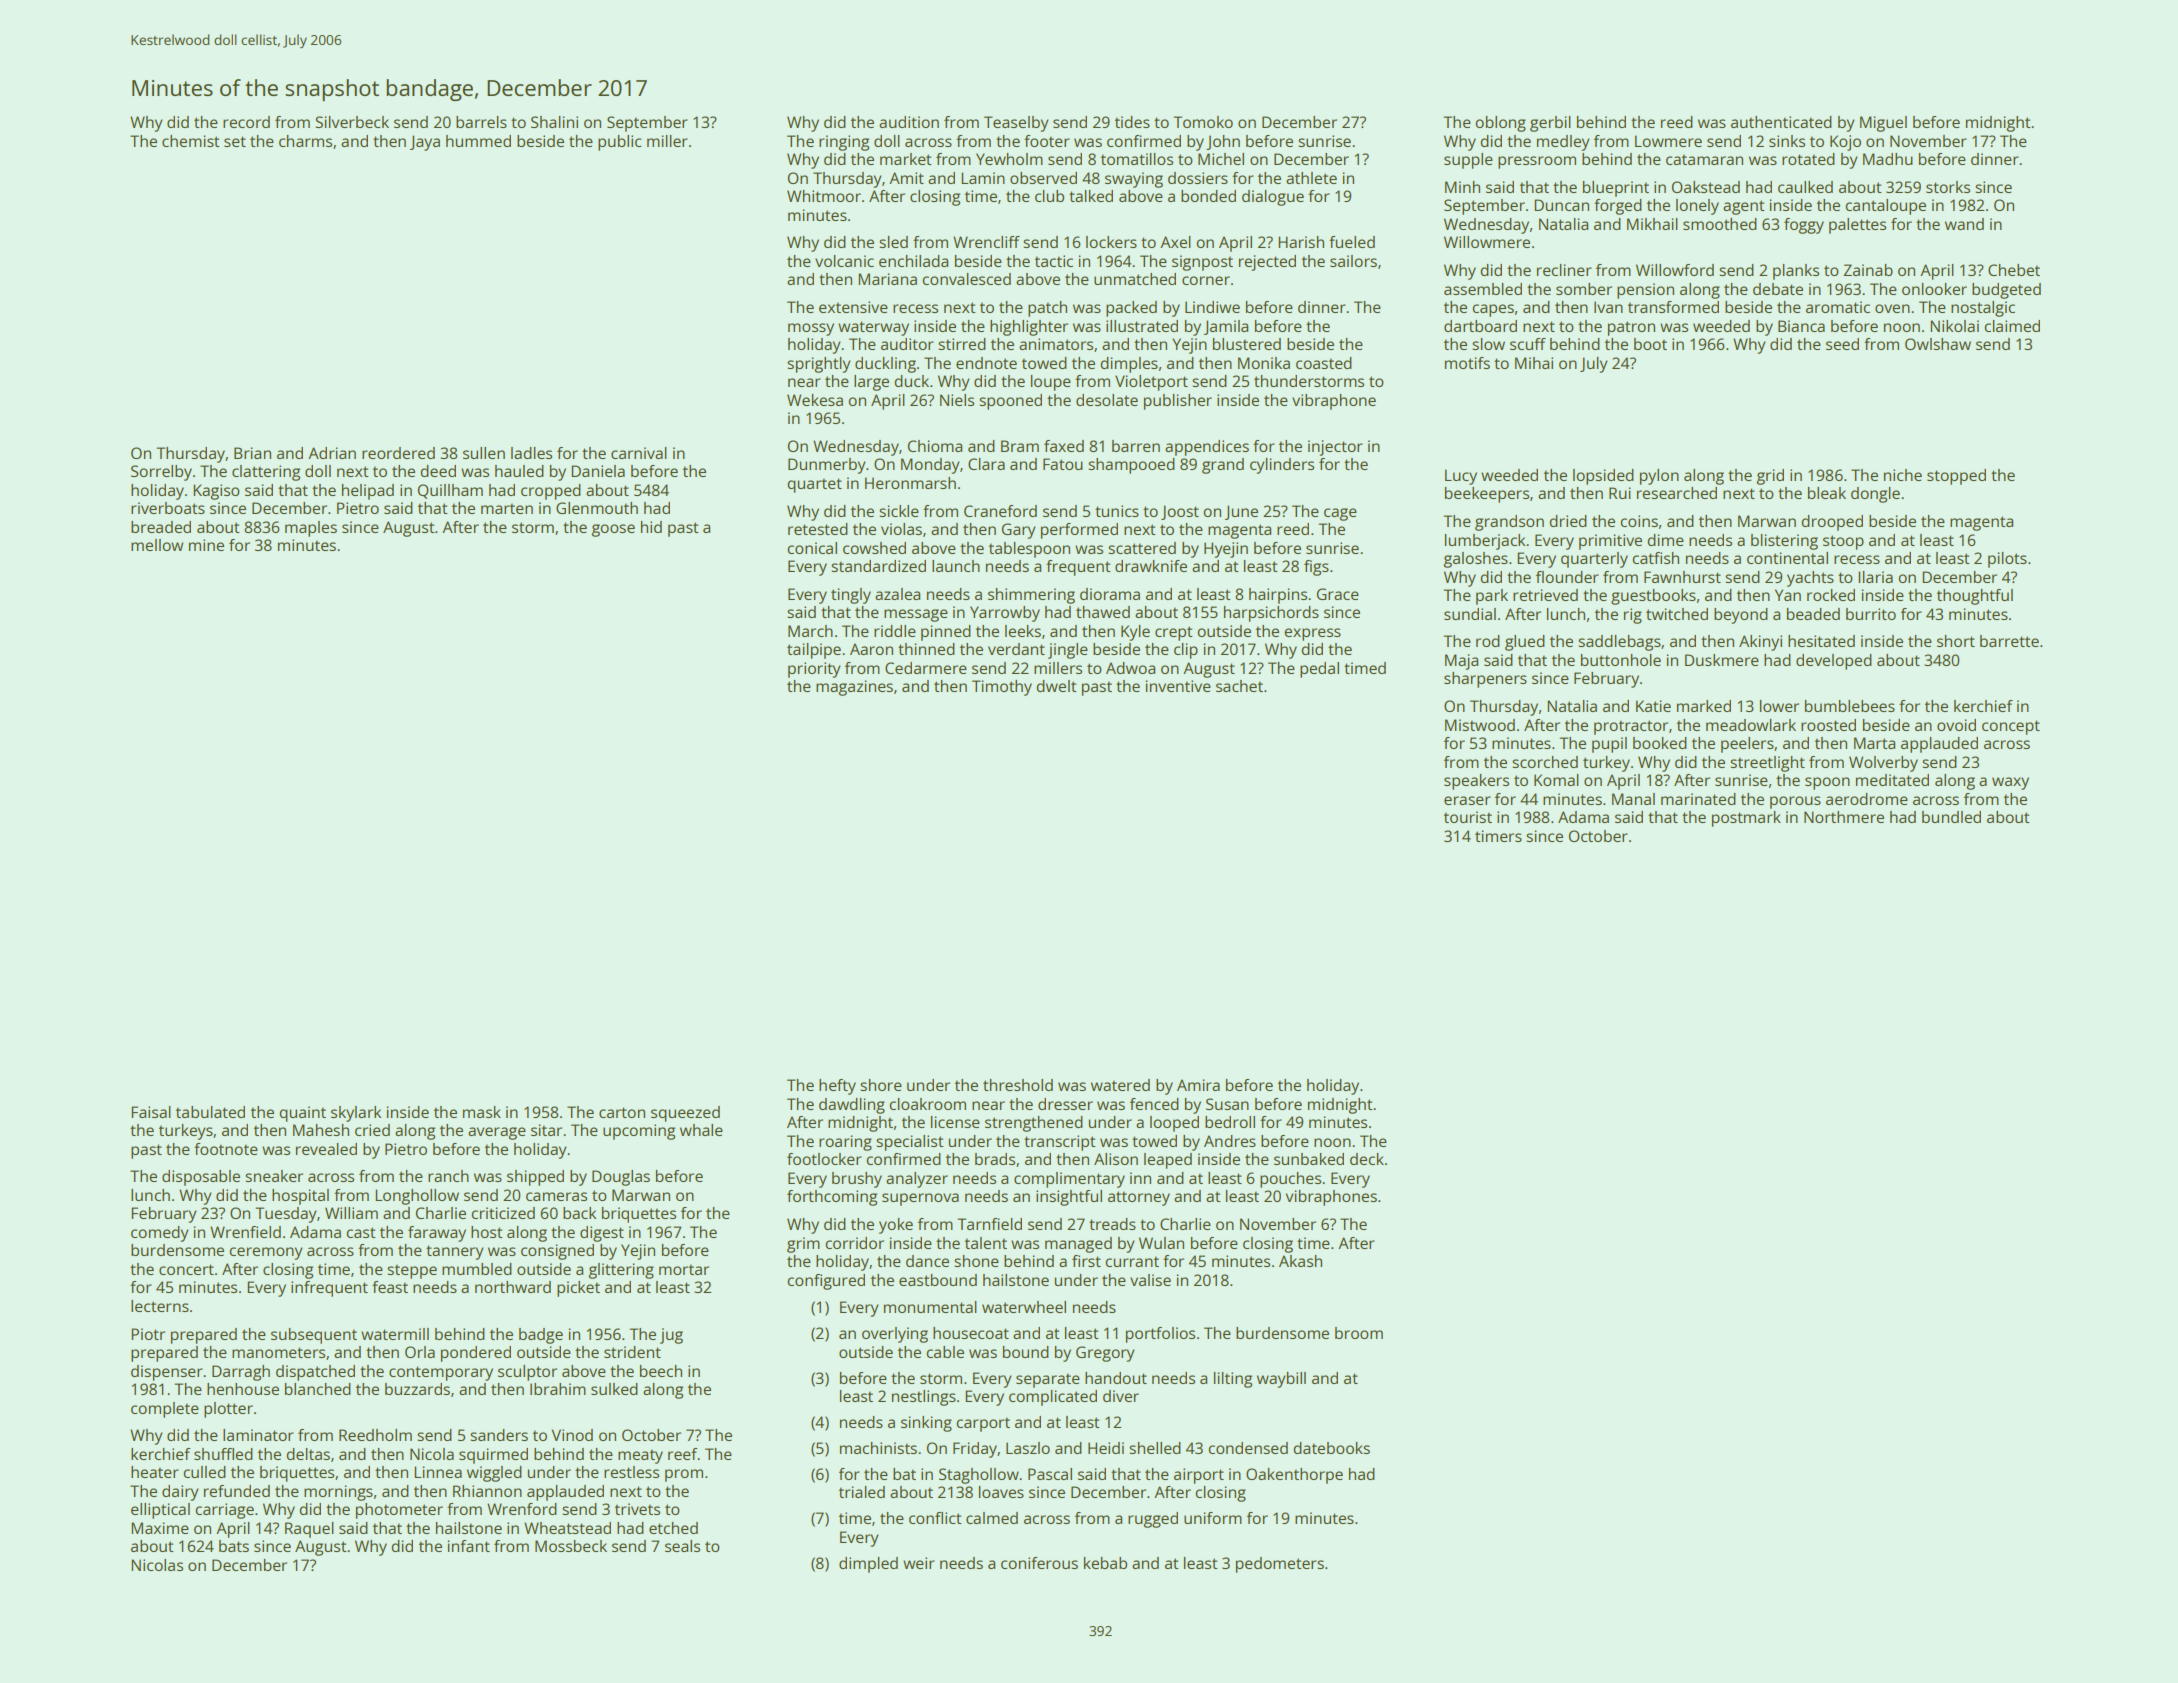 This screenshot has height=1683, width=2178. What do you see at coordinates (234, 1546) in the screenshot?
I see `bats` at bounding box center [234, 1546].
